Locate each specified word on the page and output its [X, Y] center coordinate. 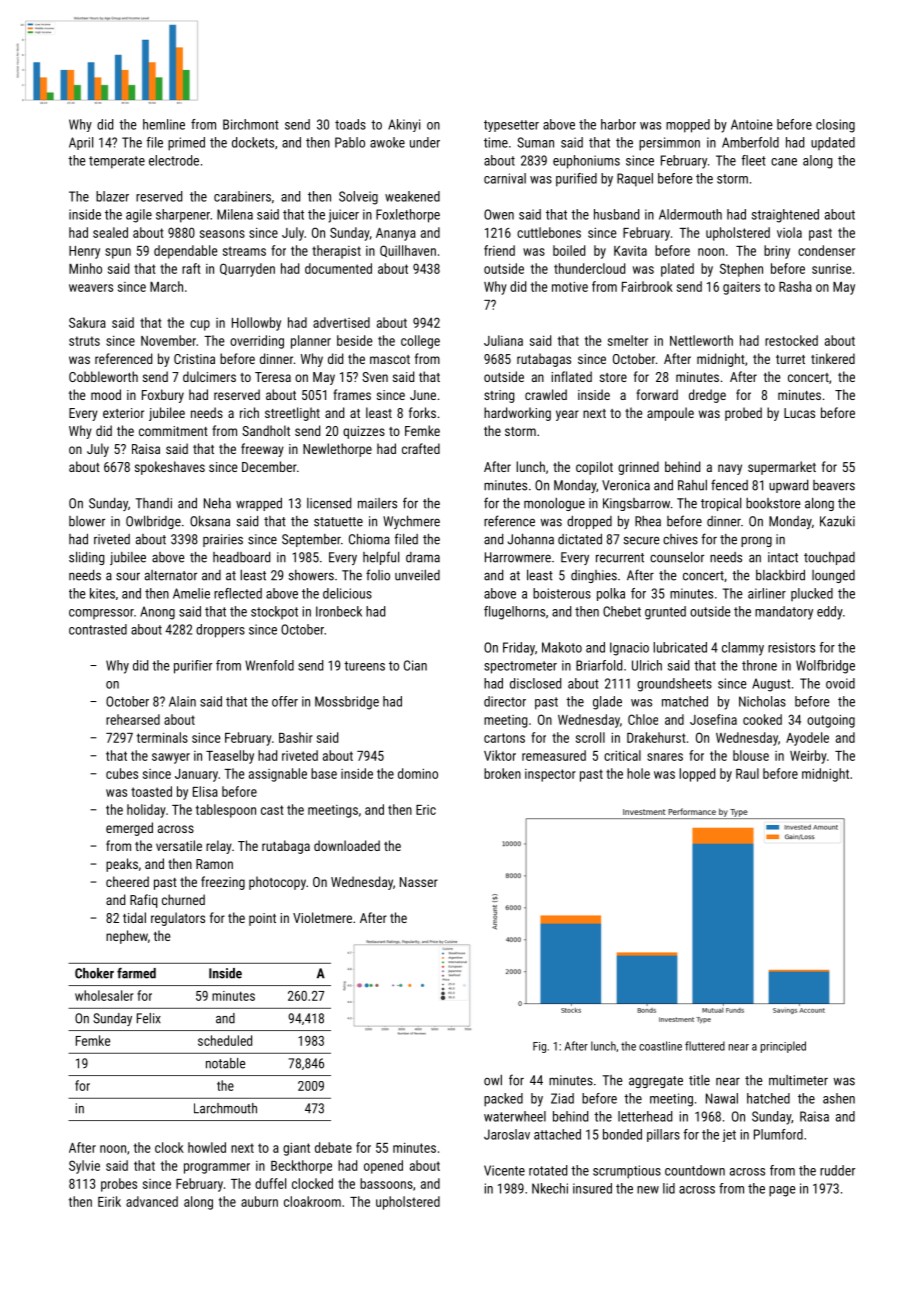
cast [272, 810]
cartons [504, 738]
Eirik [109, 1201]
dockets [253, 142]
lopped [697, 775]
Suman [535, 142]
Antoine [751, 124]
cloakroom [312, 1201]
